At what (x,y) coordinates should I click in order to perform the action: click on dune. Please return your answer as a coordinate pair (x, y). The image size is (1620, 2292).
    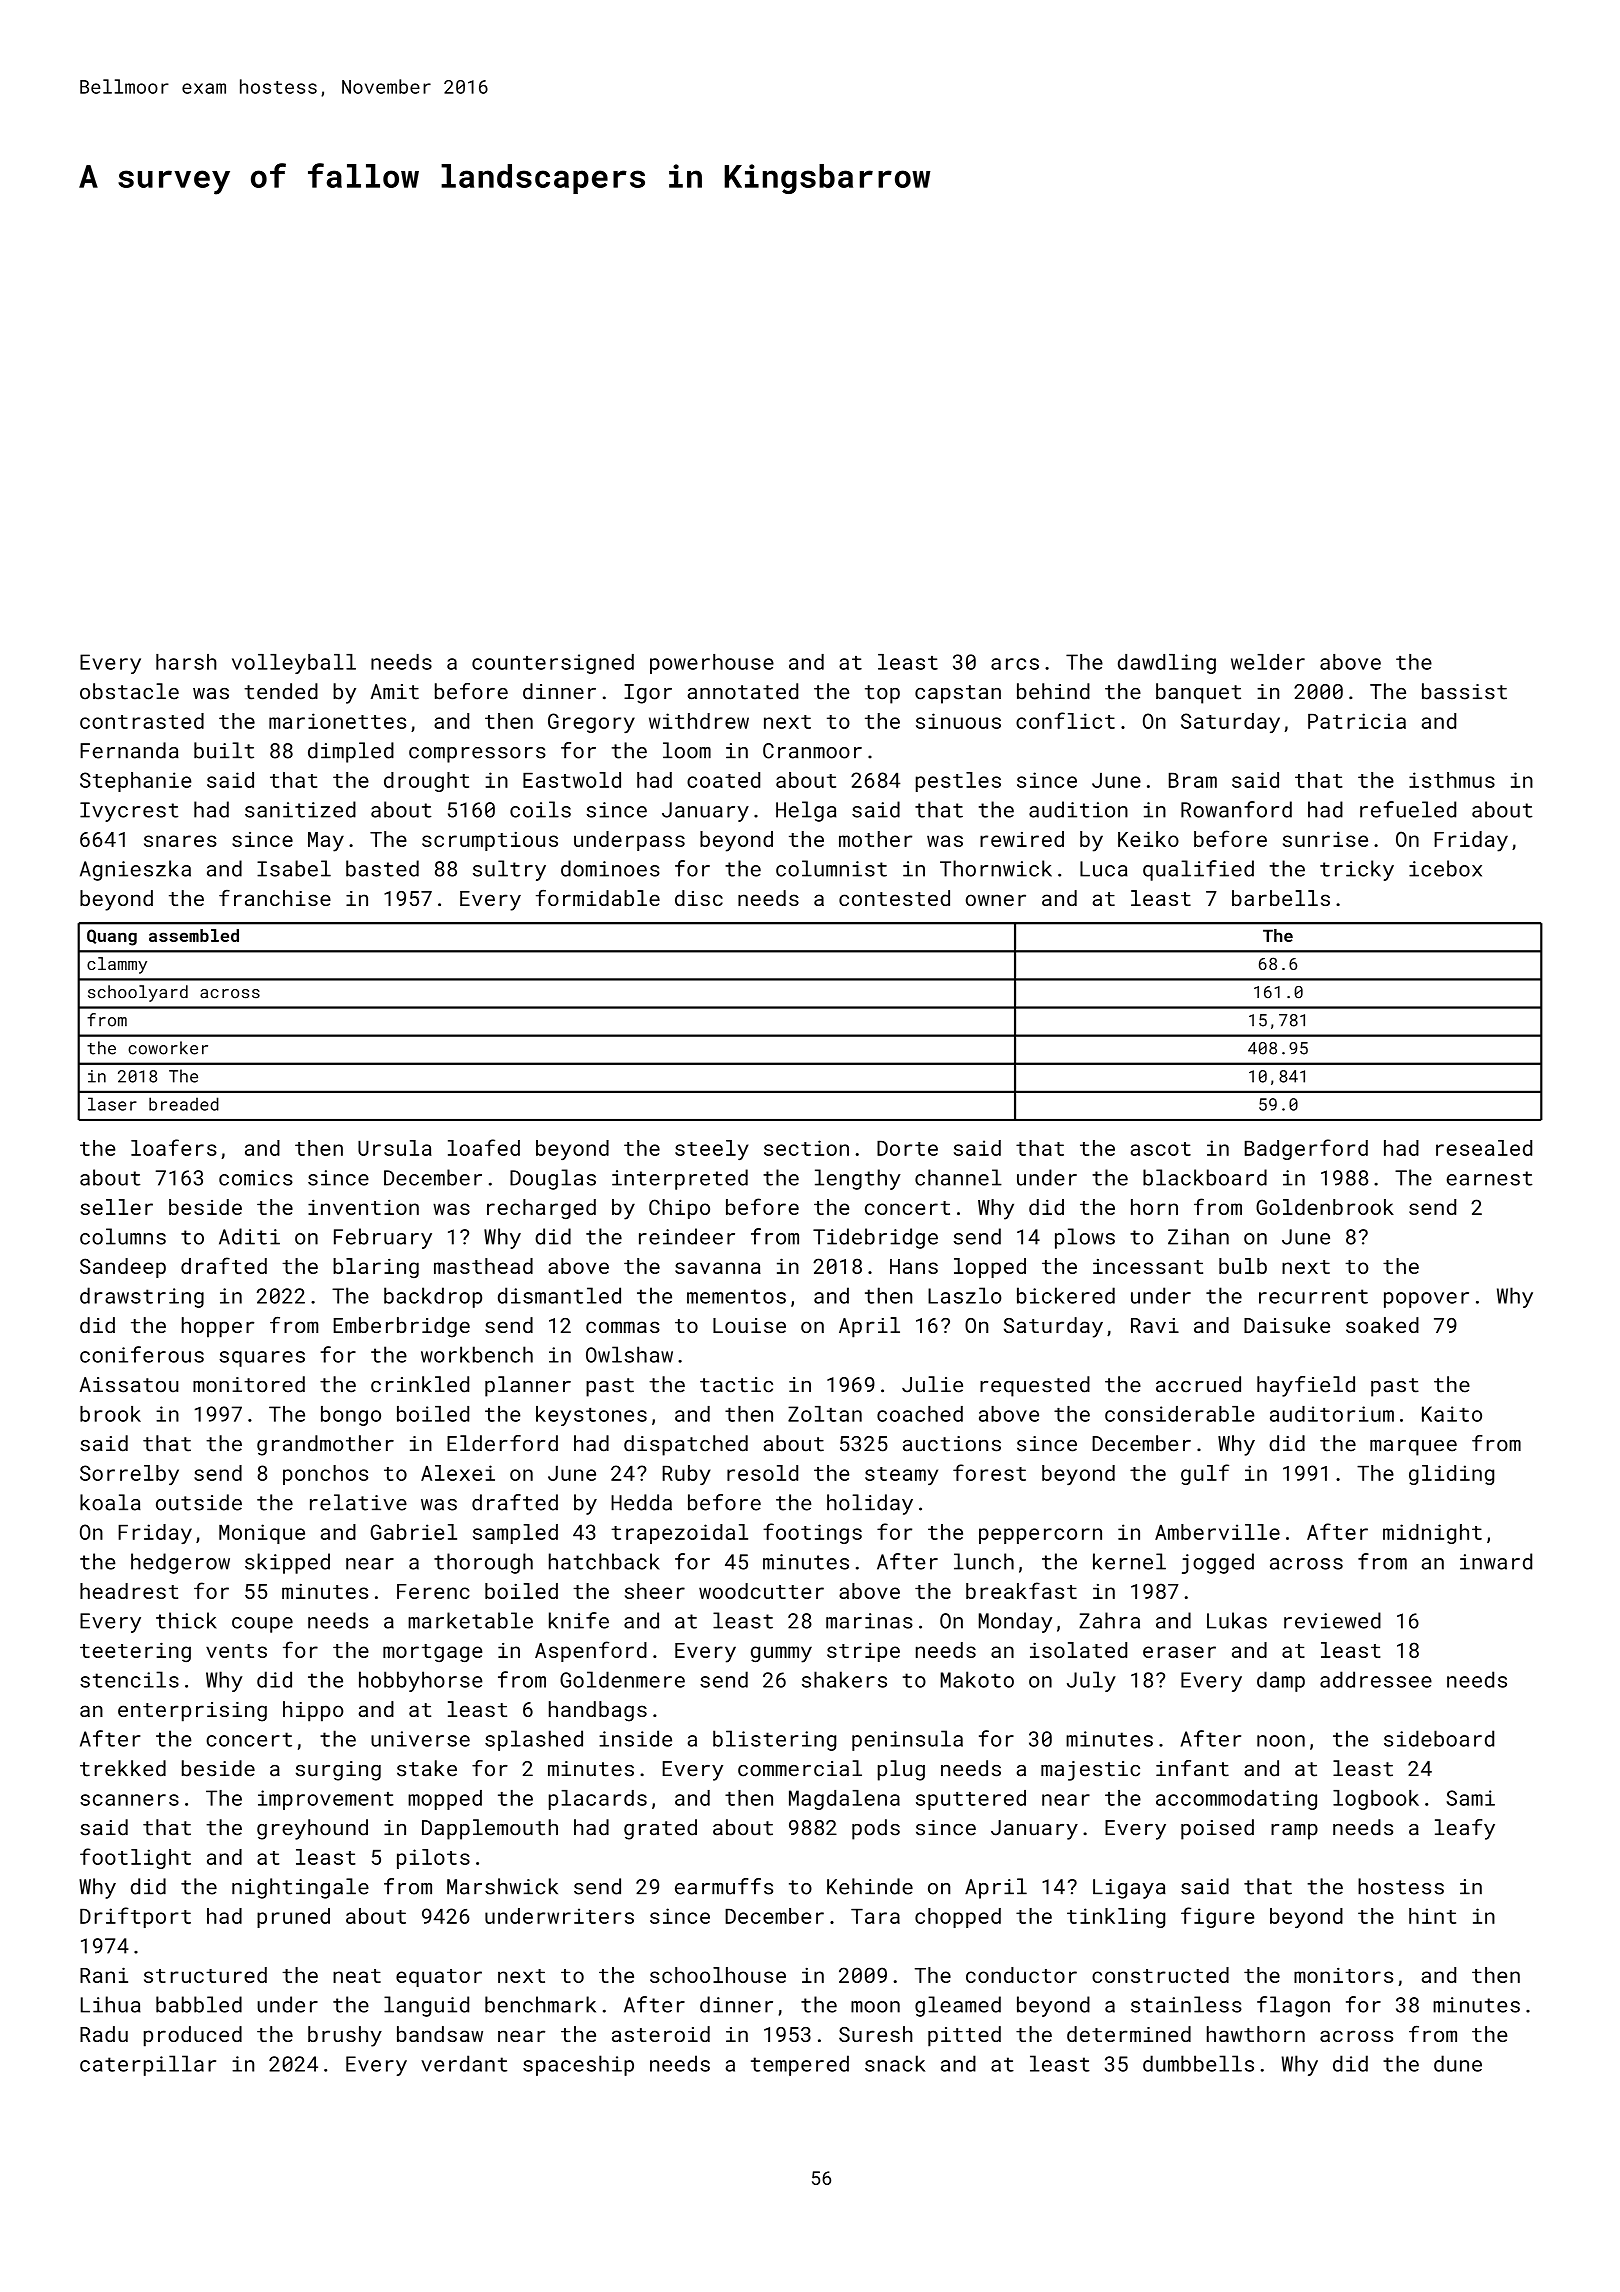
    Looking at the image, I should click on (1458, 2063).
